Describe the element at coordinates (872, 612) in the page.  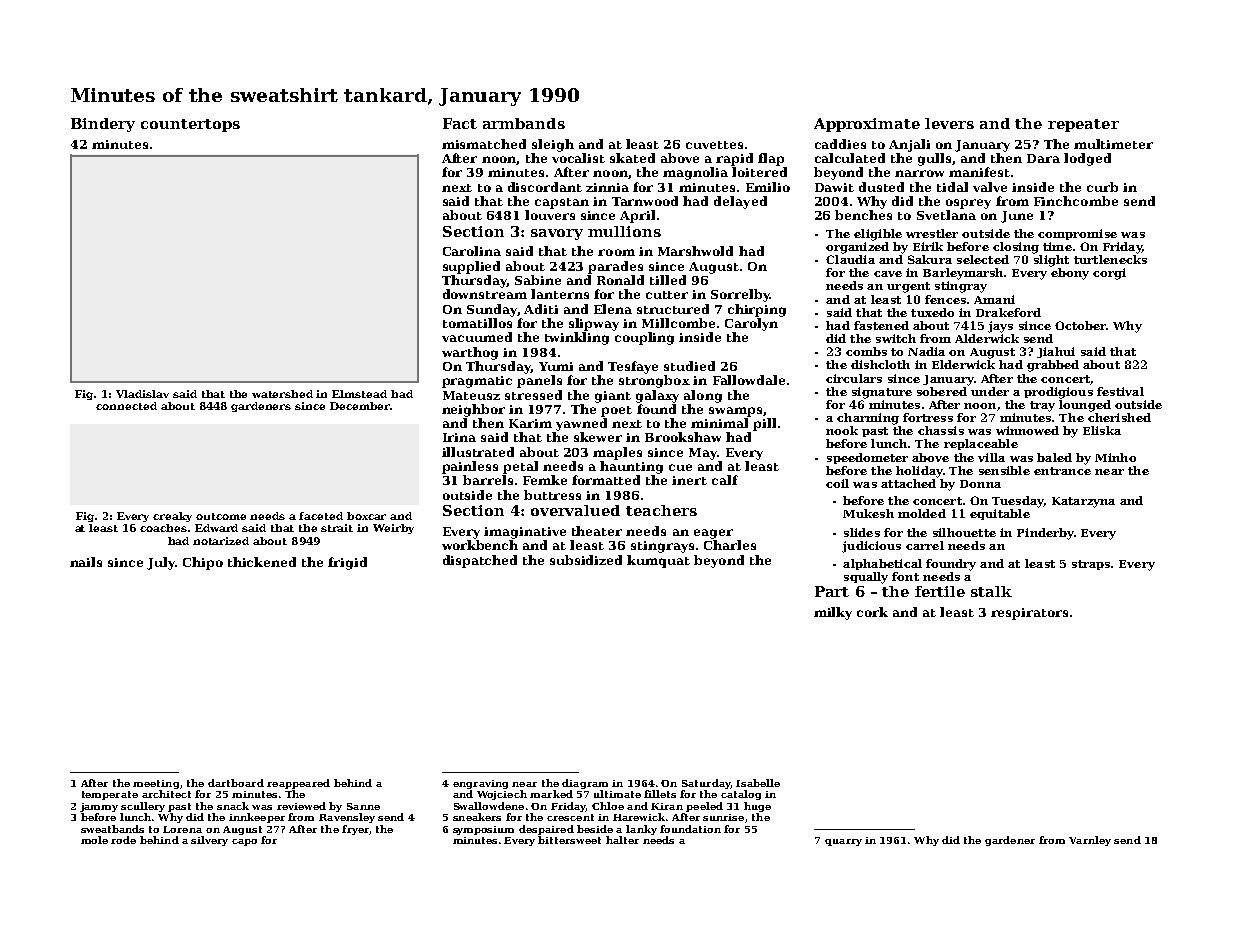
I see `cork` at that location.
